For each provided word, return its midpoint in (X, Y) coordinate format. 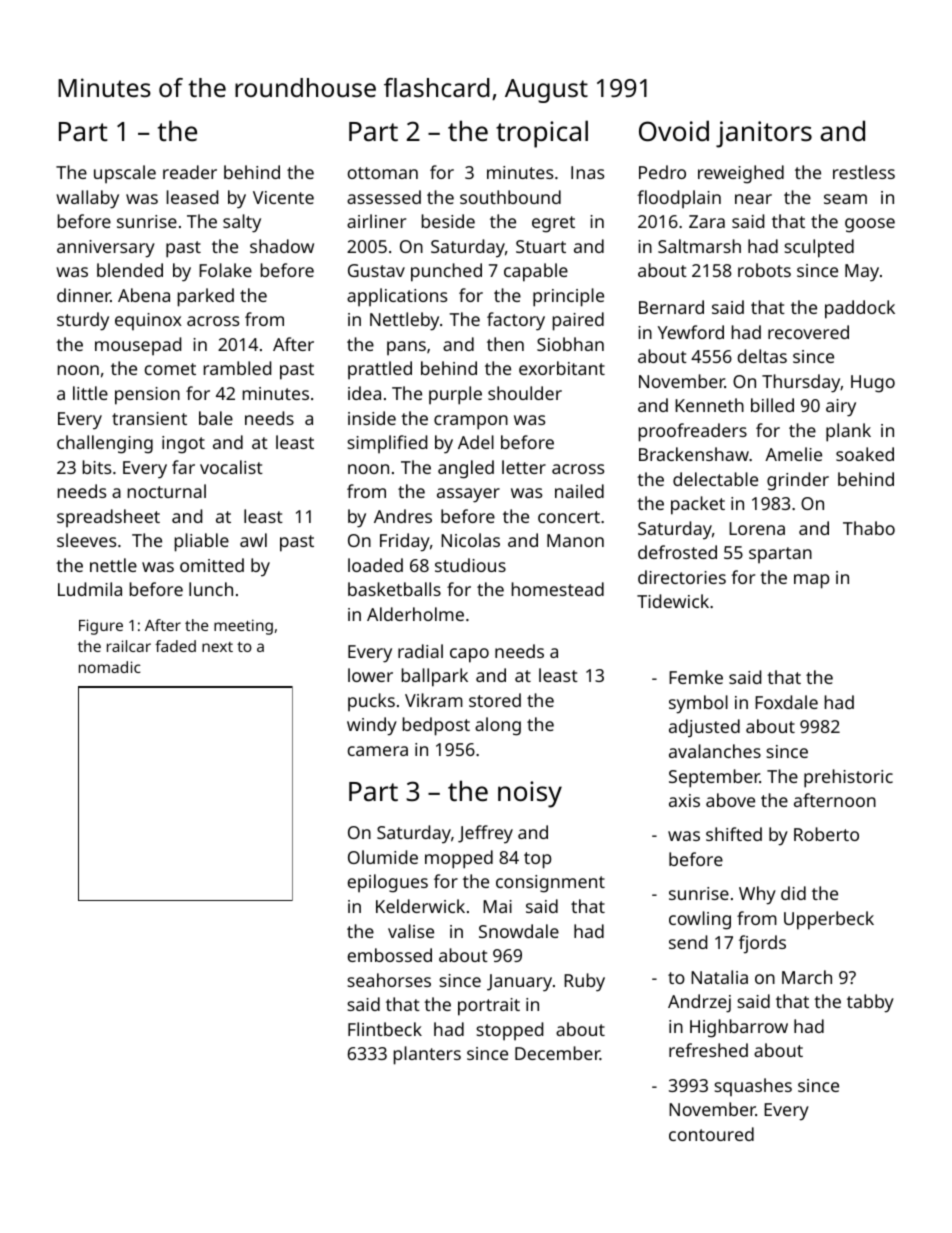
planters (427, 1055)
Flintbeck (385, 1029)
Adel (476, 442)
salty (242, 223)
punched (446, 272)
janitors (764, 134)
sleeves (86, 540)
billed (772, 405)
